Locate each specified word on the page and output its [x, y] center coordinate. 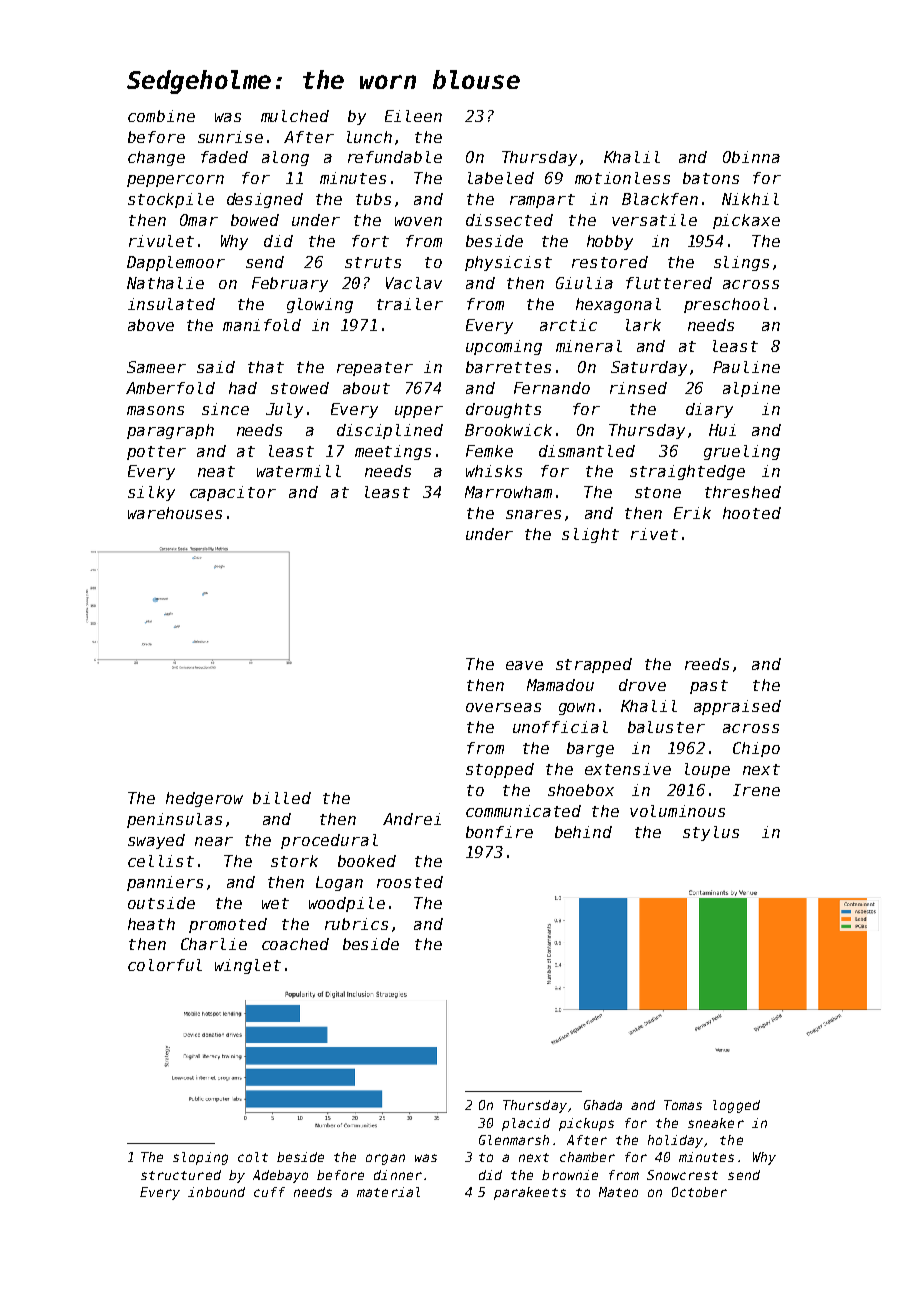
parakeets [530, 1193]
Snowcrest [682, 1175]
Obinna [751, 157]
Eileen [413, 116]
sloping [200, 1158]
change [156, 158]
